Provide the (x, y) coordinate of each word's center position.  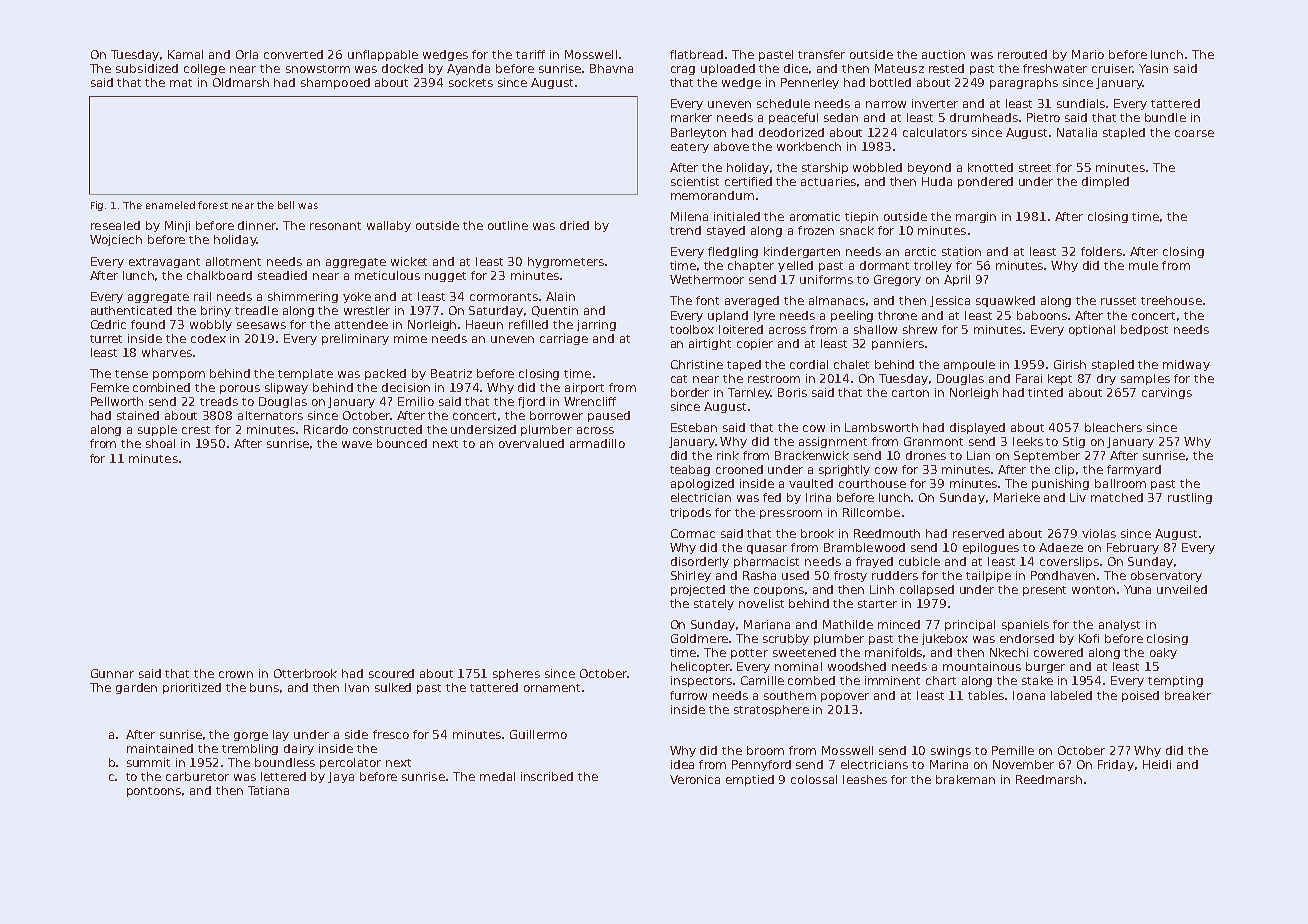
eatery (690, 148)
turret (106, 339)
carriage (564, 339)
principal (970, 625)
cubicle (919, 561)
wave (357, 444)
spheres (516, 674)
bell (286, 205)
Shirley (691, 576)
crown (236, 674)
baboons (1042, 315)
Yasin (1153, 68)
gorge (251, 736)
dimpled (1105, 182)
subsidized (147, 68)
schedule (783, 103)
